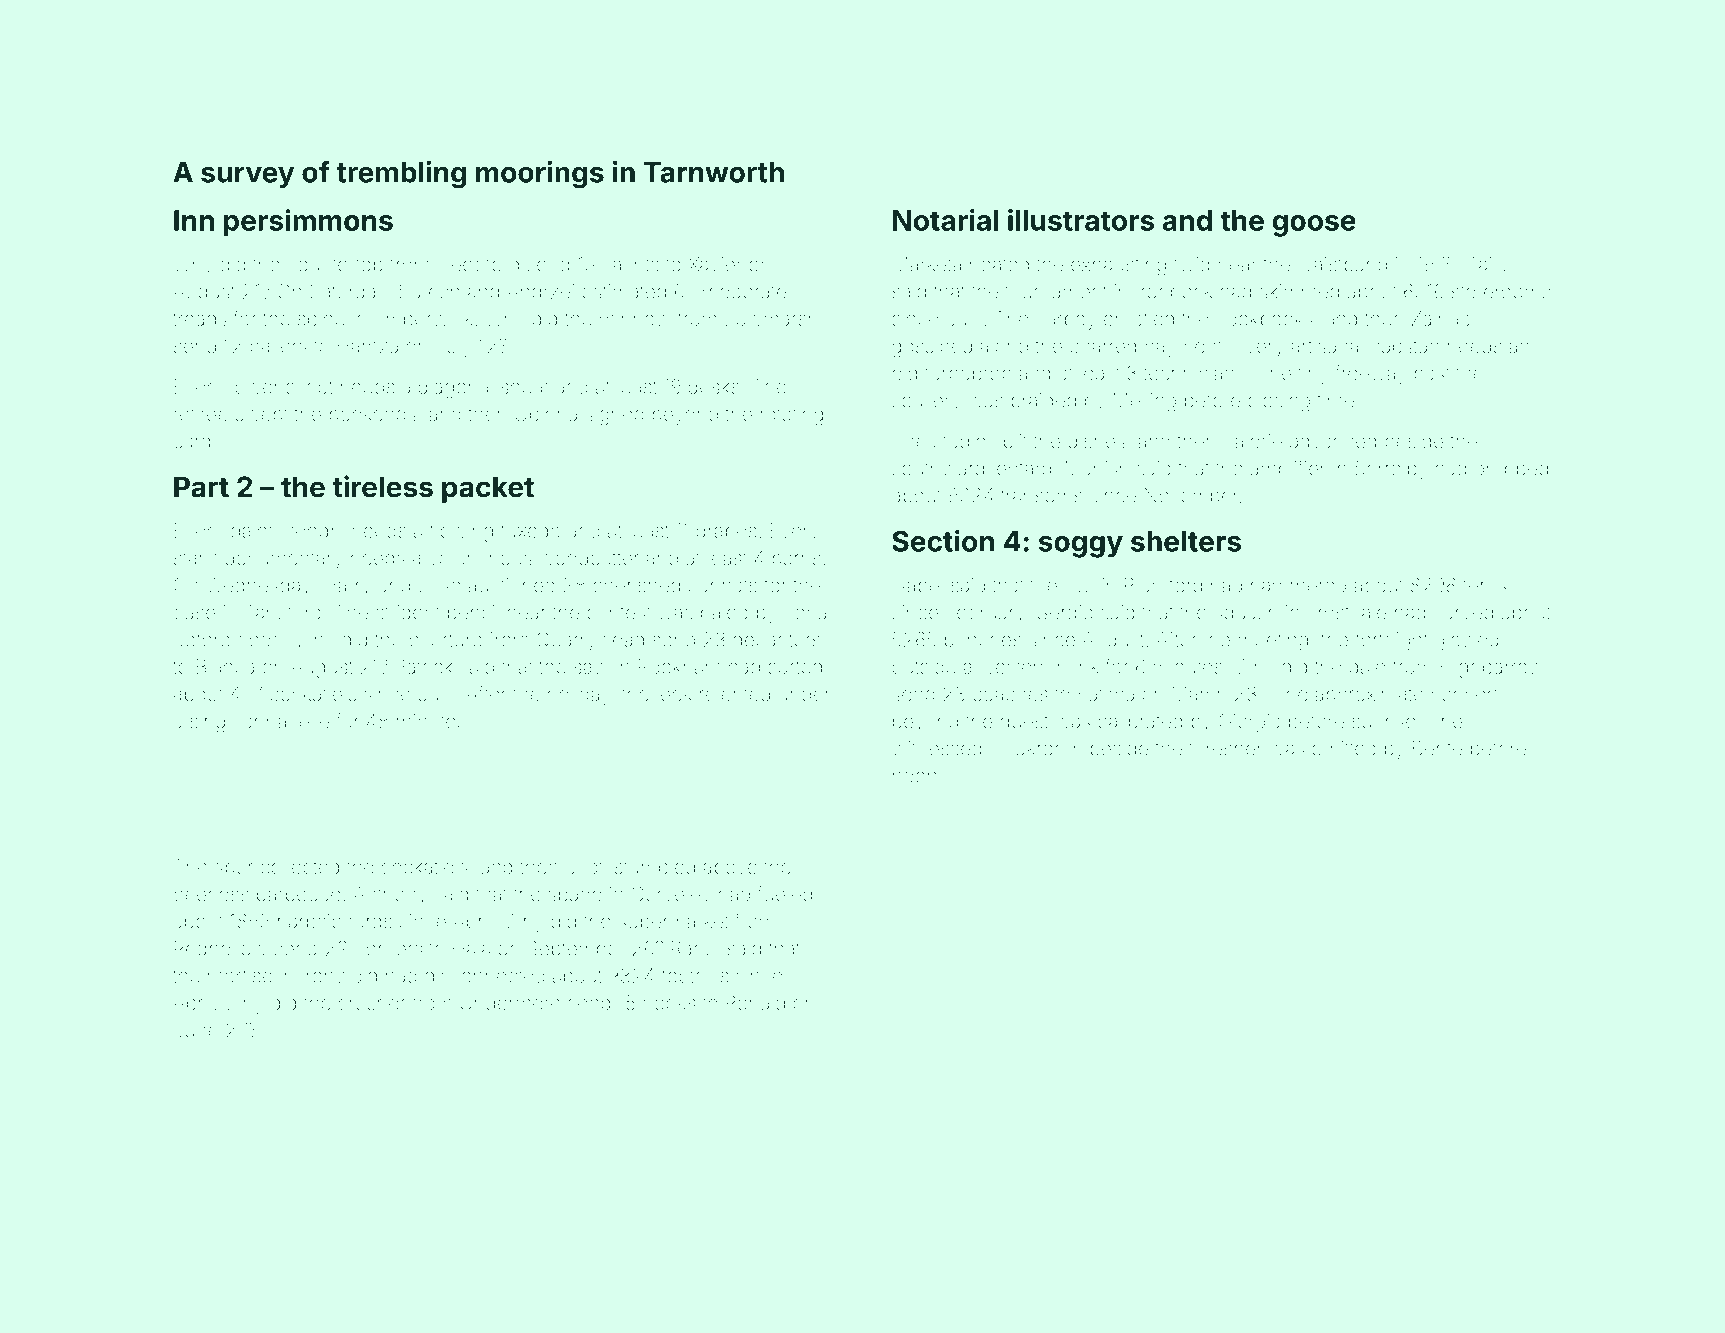 This page has height=1333, width=1725. I want to click on bookends, so click(373, 414).
